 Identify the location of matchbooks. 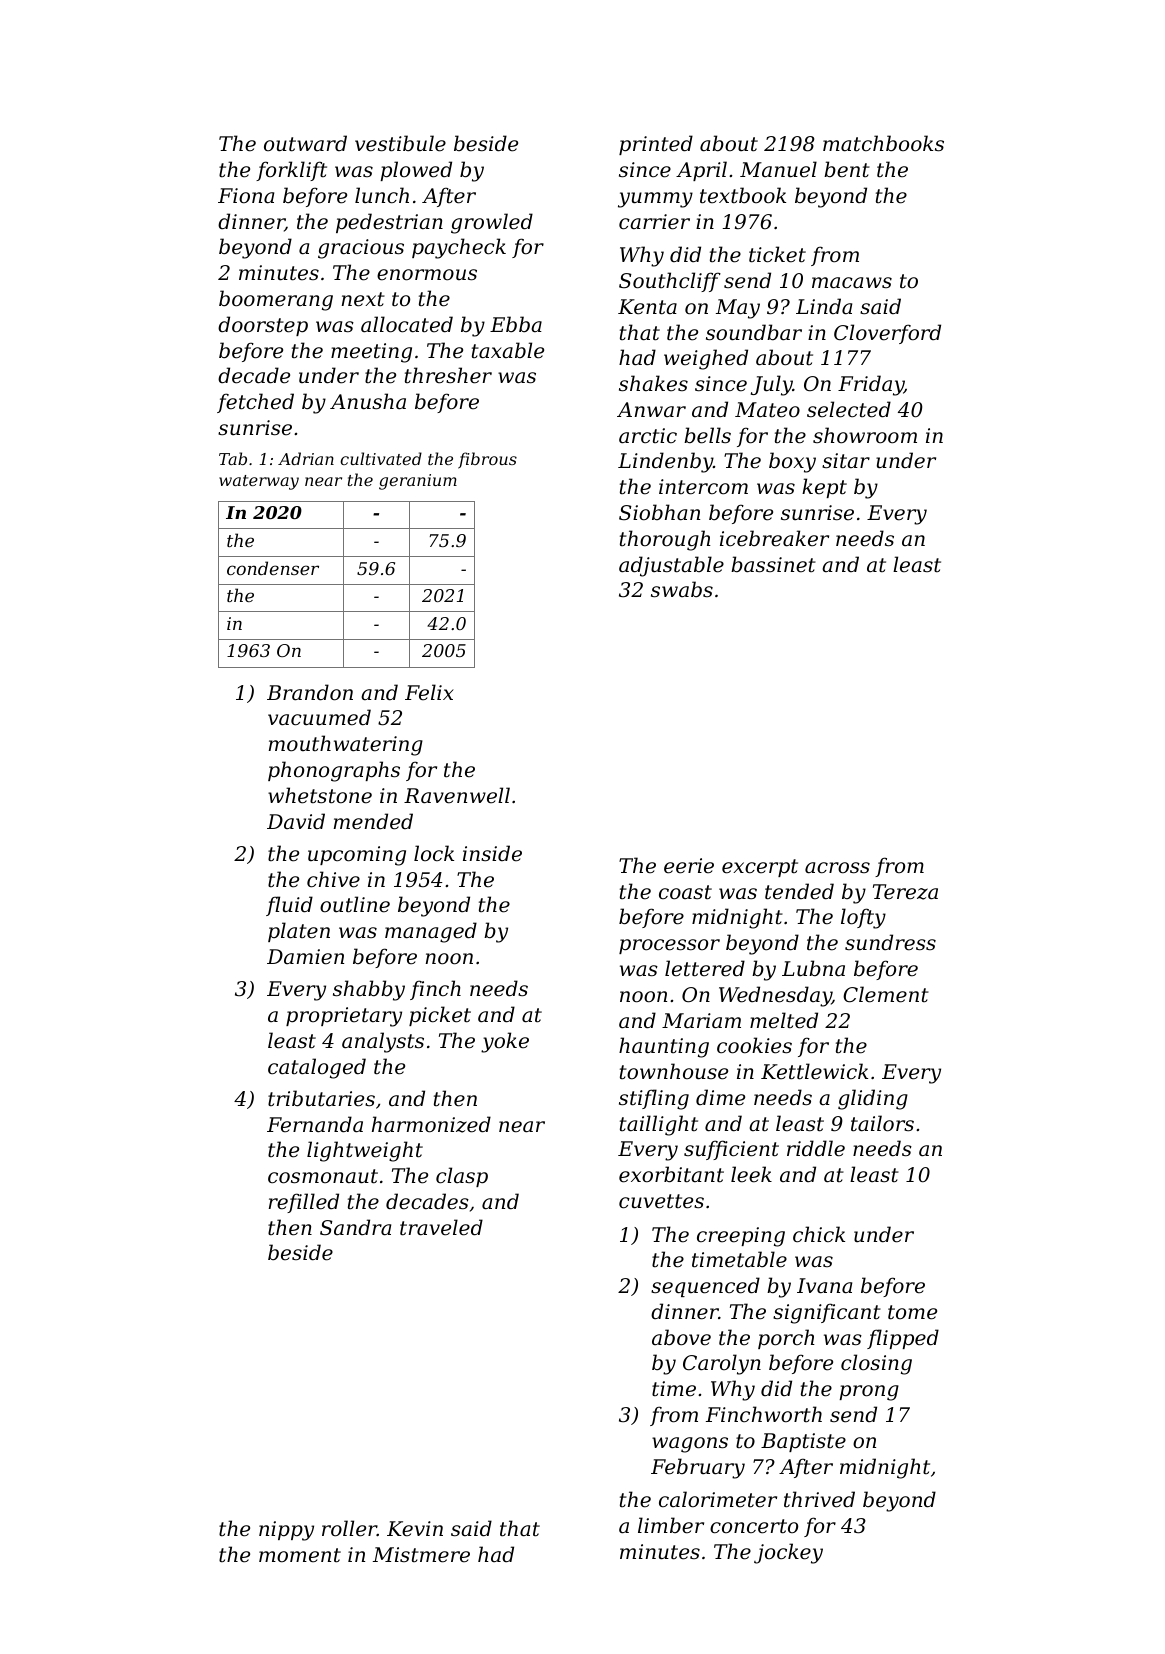
(883, 143).
